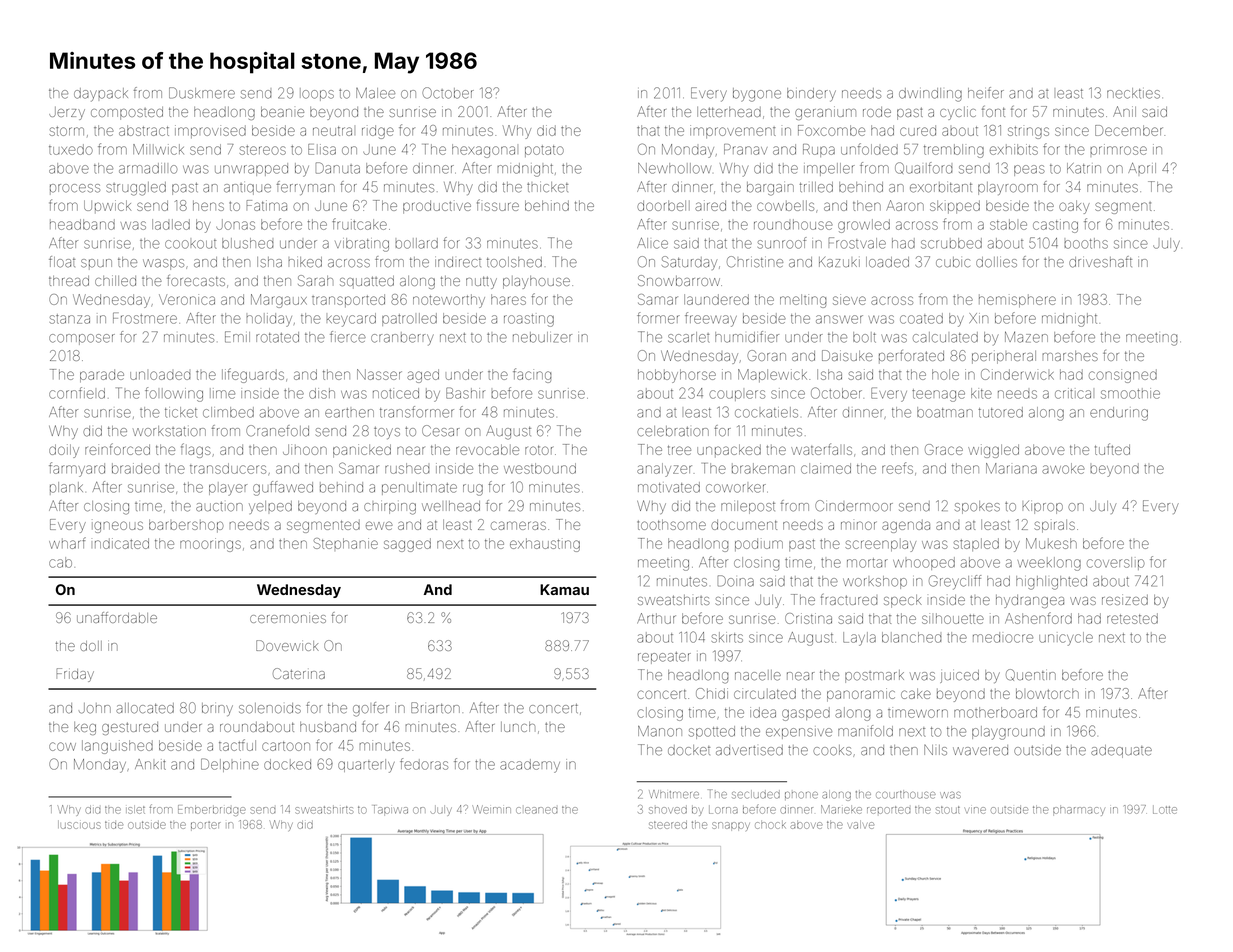 The image size is (1233, 952). What do you see at coordinates (158, 149) in the page?
I see `Millwick` at bounding box center [158, 149].
